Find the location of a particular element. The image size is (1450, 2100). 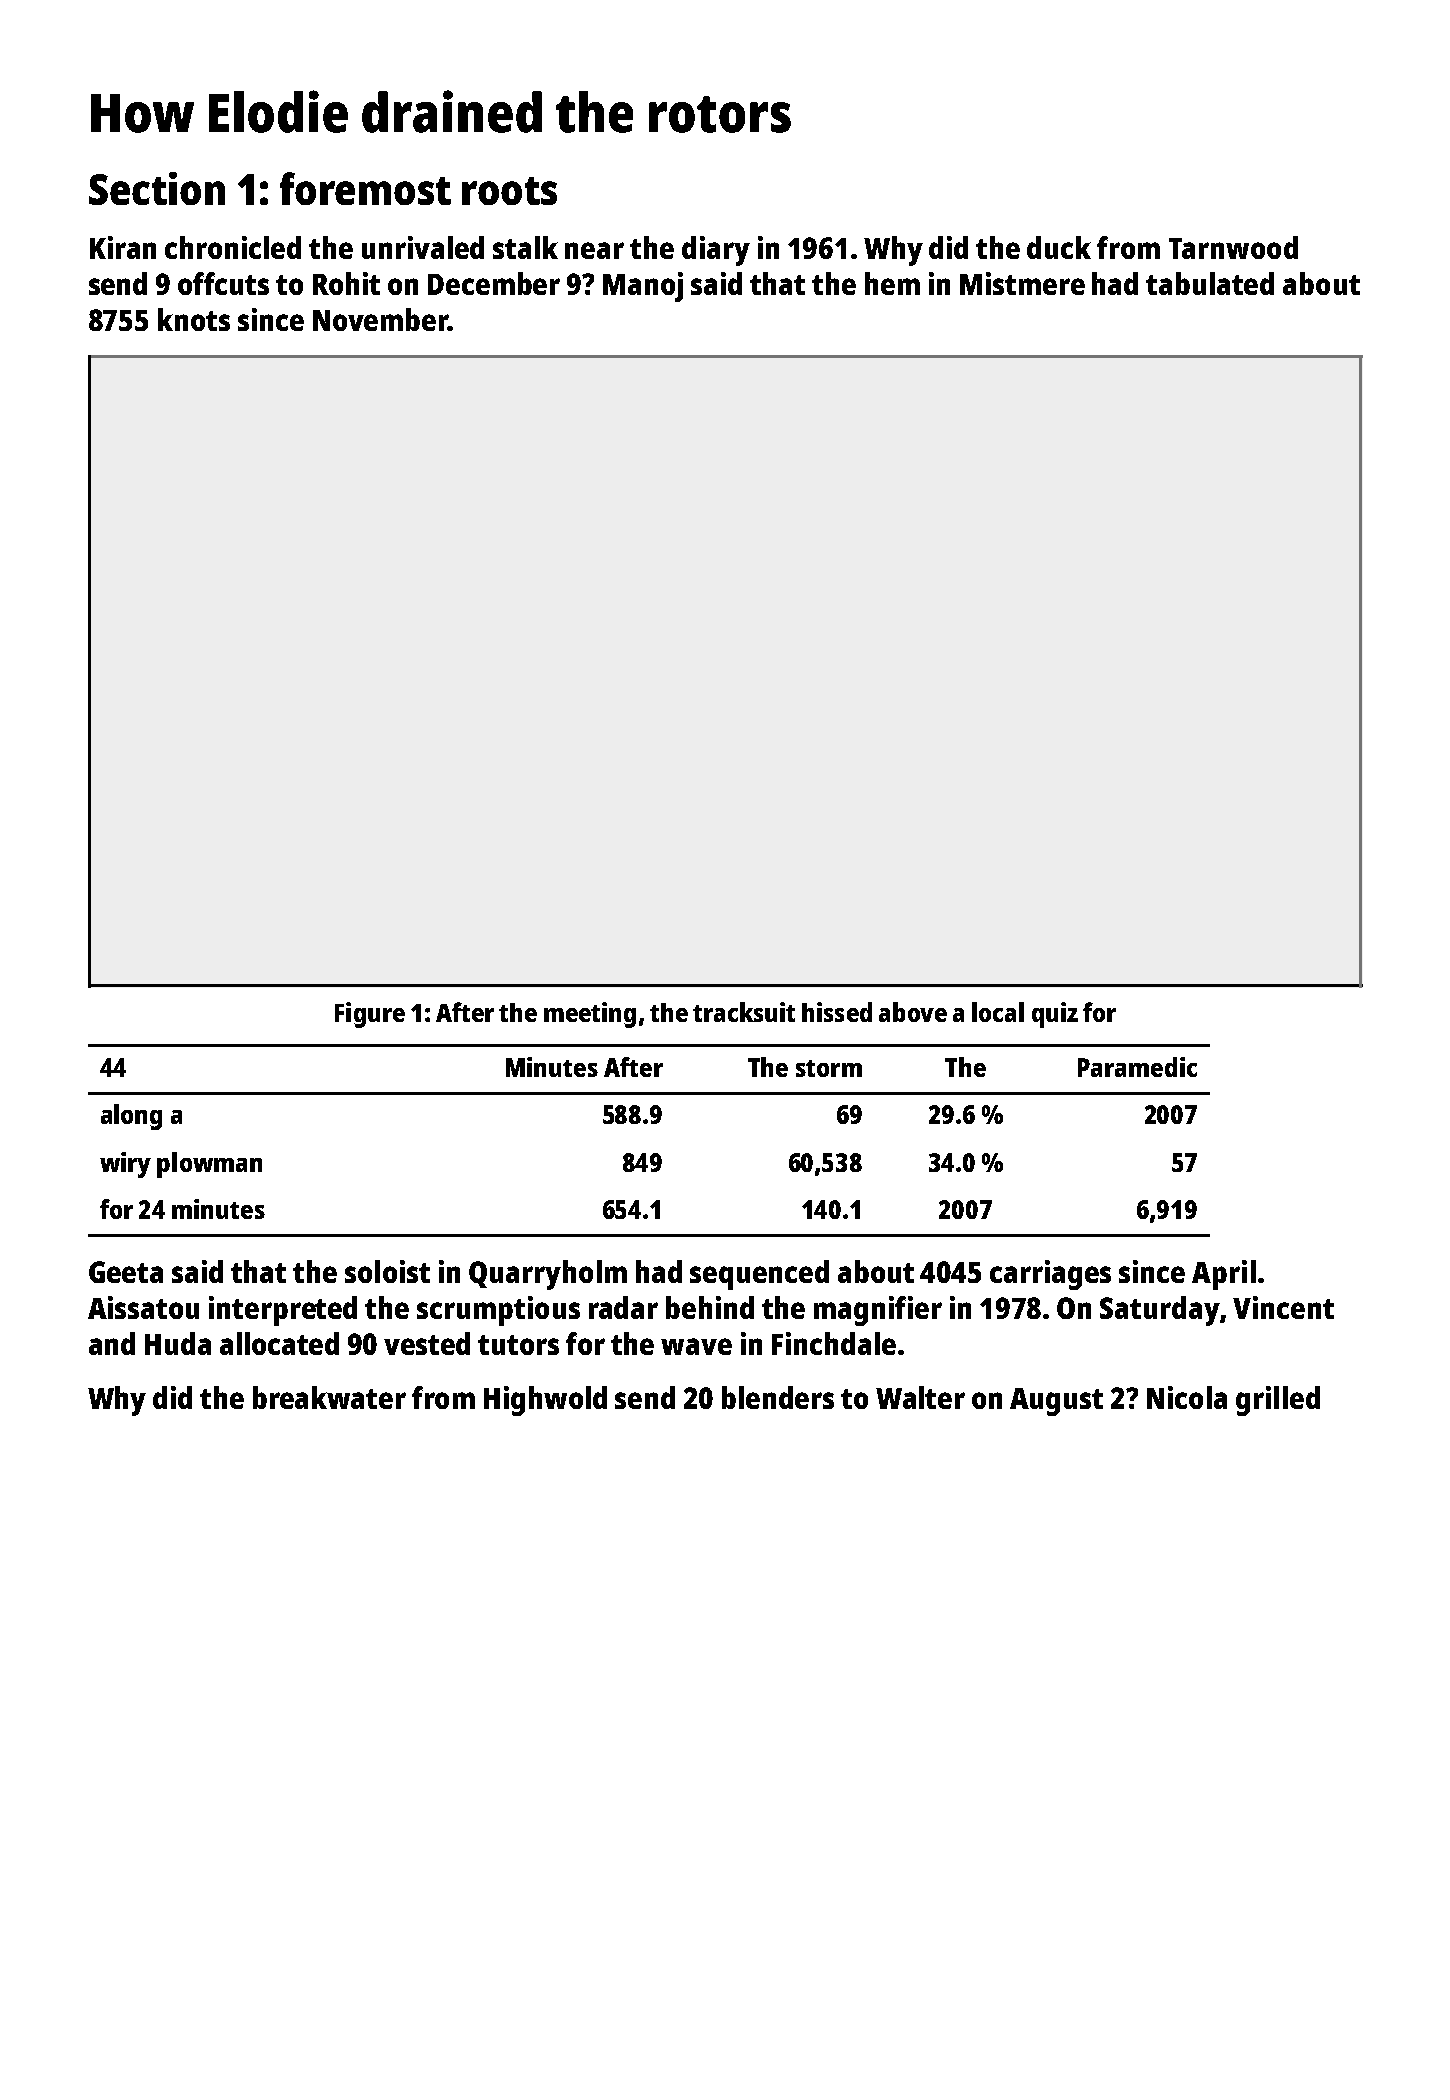

Tarnwood is located at coordinates (1233, 247).
